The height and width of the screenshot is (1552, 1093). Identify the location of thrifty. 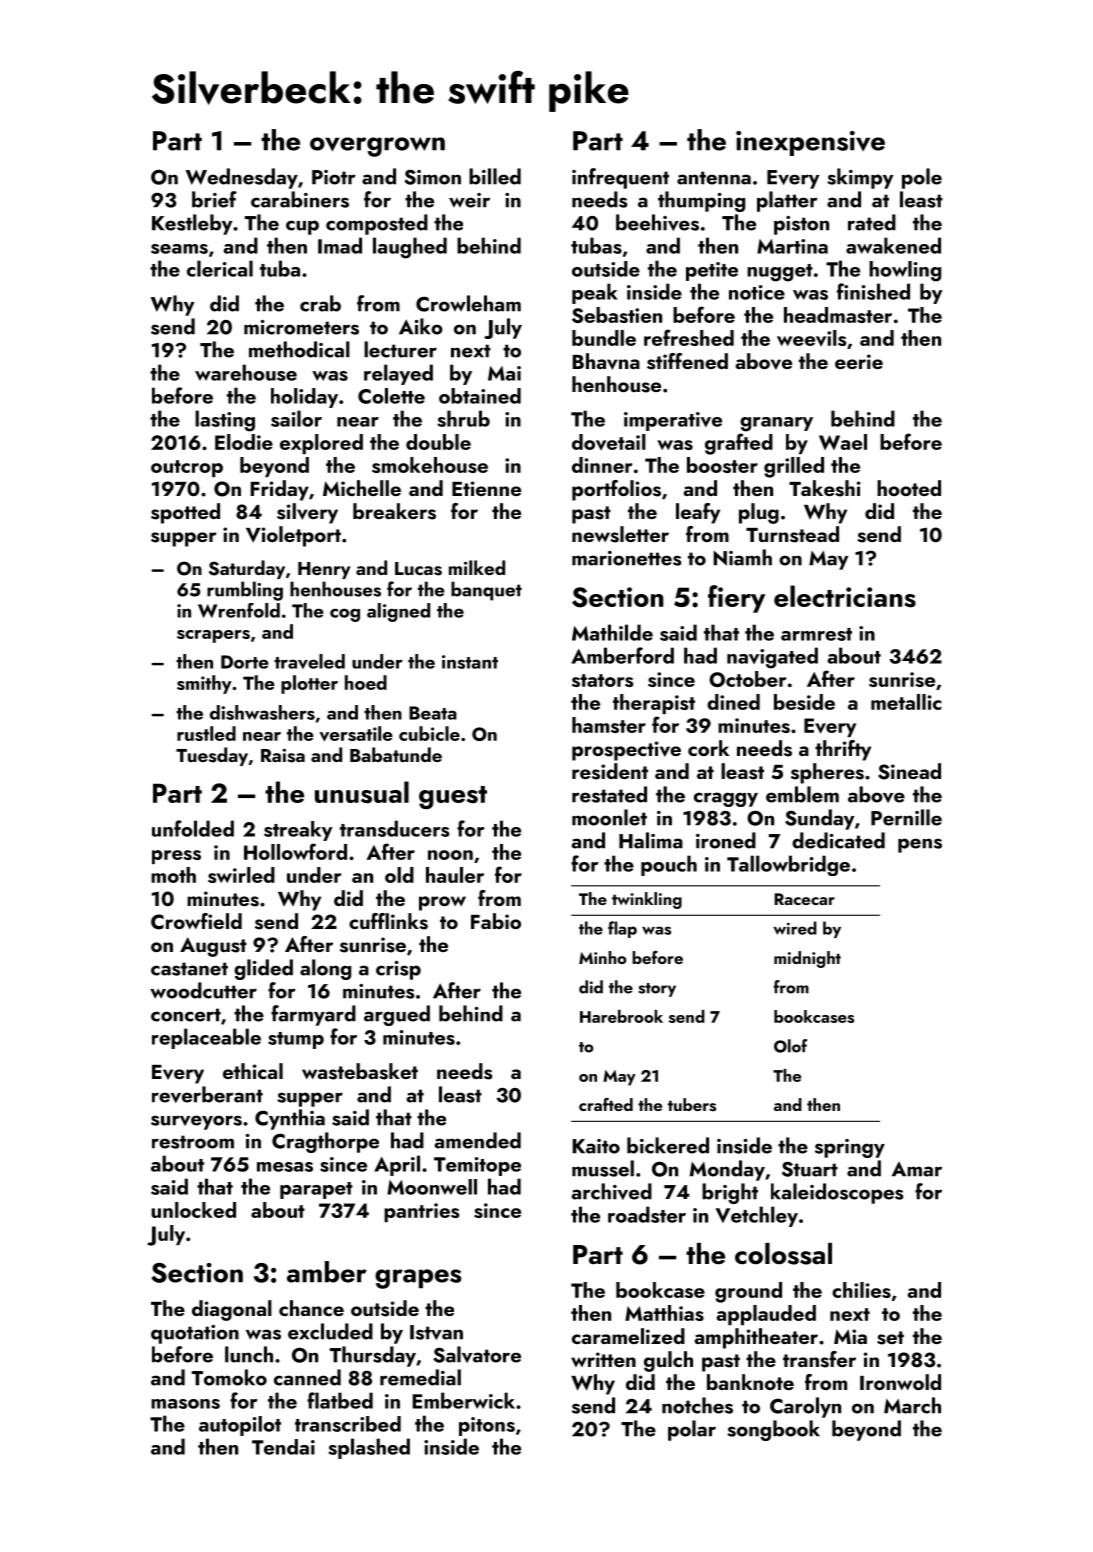
(843, 750).
